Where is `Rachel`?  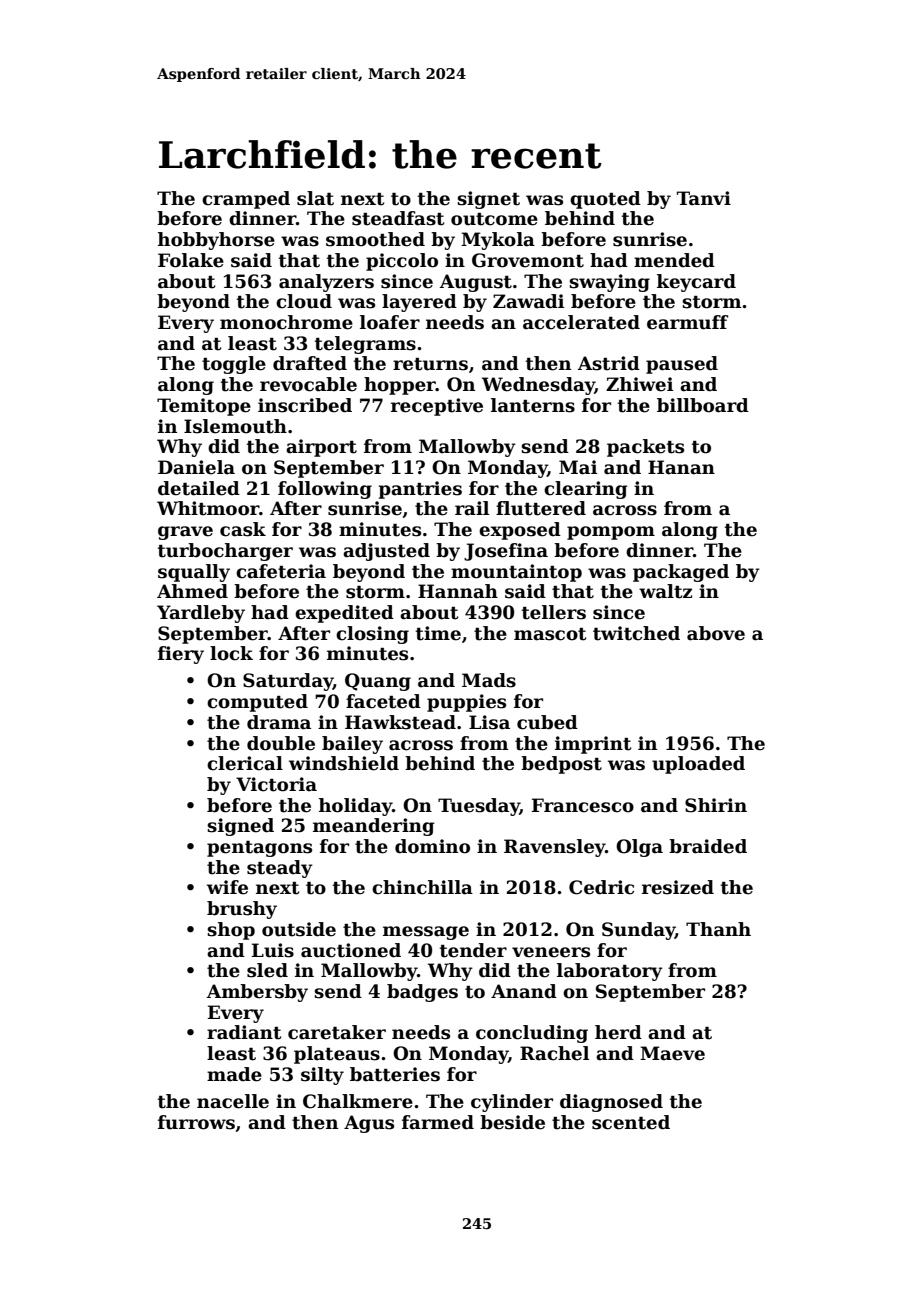 Rachel is located at coordinates (554, 1053).
